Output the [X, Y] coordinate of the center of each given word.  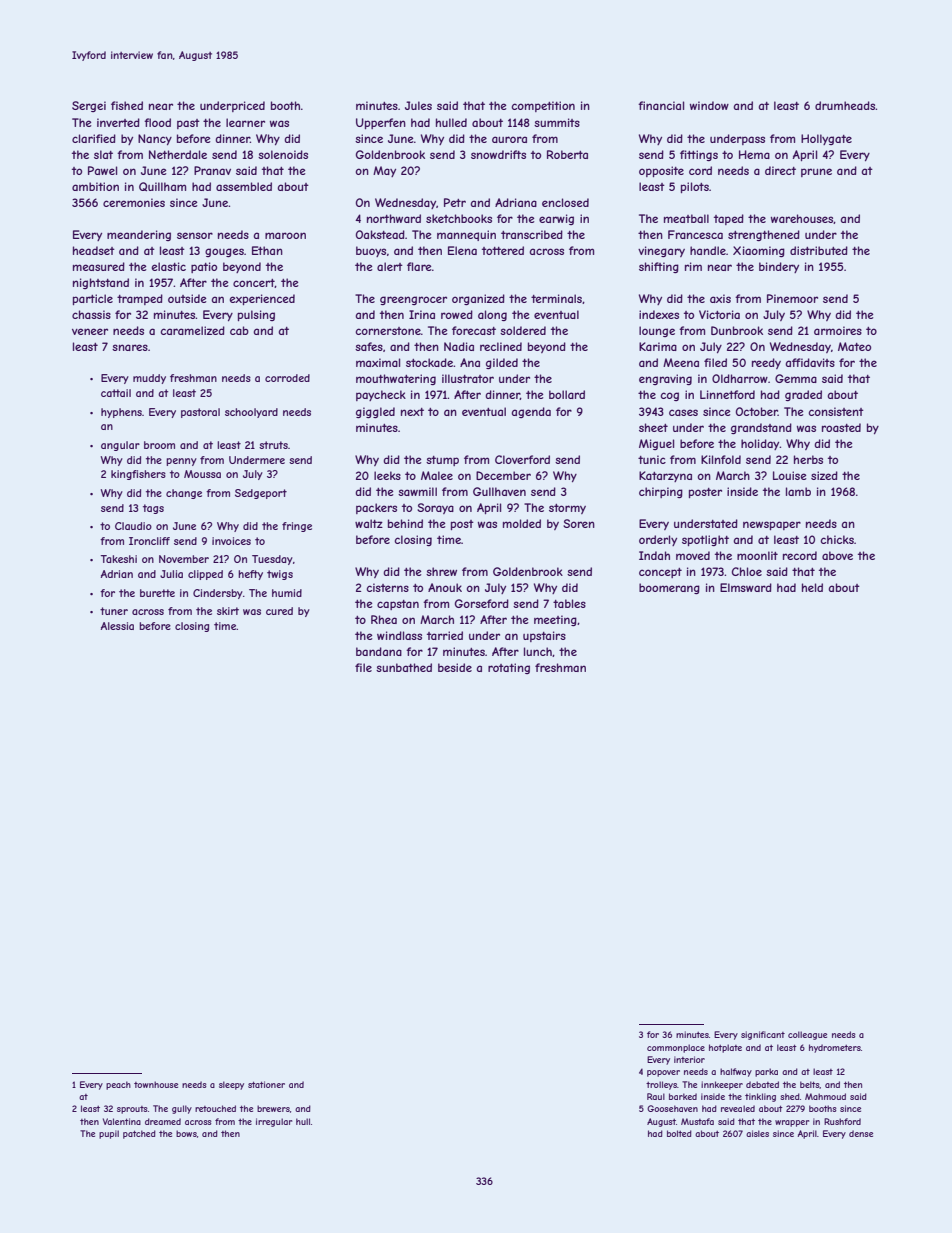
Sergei [89, 106]
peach [118, 1085]
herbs [808, 459]
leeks [387, 475]
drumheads [845, 105]
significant [763, 1035]
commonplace [676, 1048]
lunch [538, 651]
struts [273, 445]
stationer [266, 1084]
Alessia [117, 626]
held [812, 587]
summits [557, 122]
